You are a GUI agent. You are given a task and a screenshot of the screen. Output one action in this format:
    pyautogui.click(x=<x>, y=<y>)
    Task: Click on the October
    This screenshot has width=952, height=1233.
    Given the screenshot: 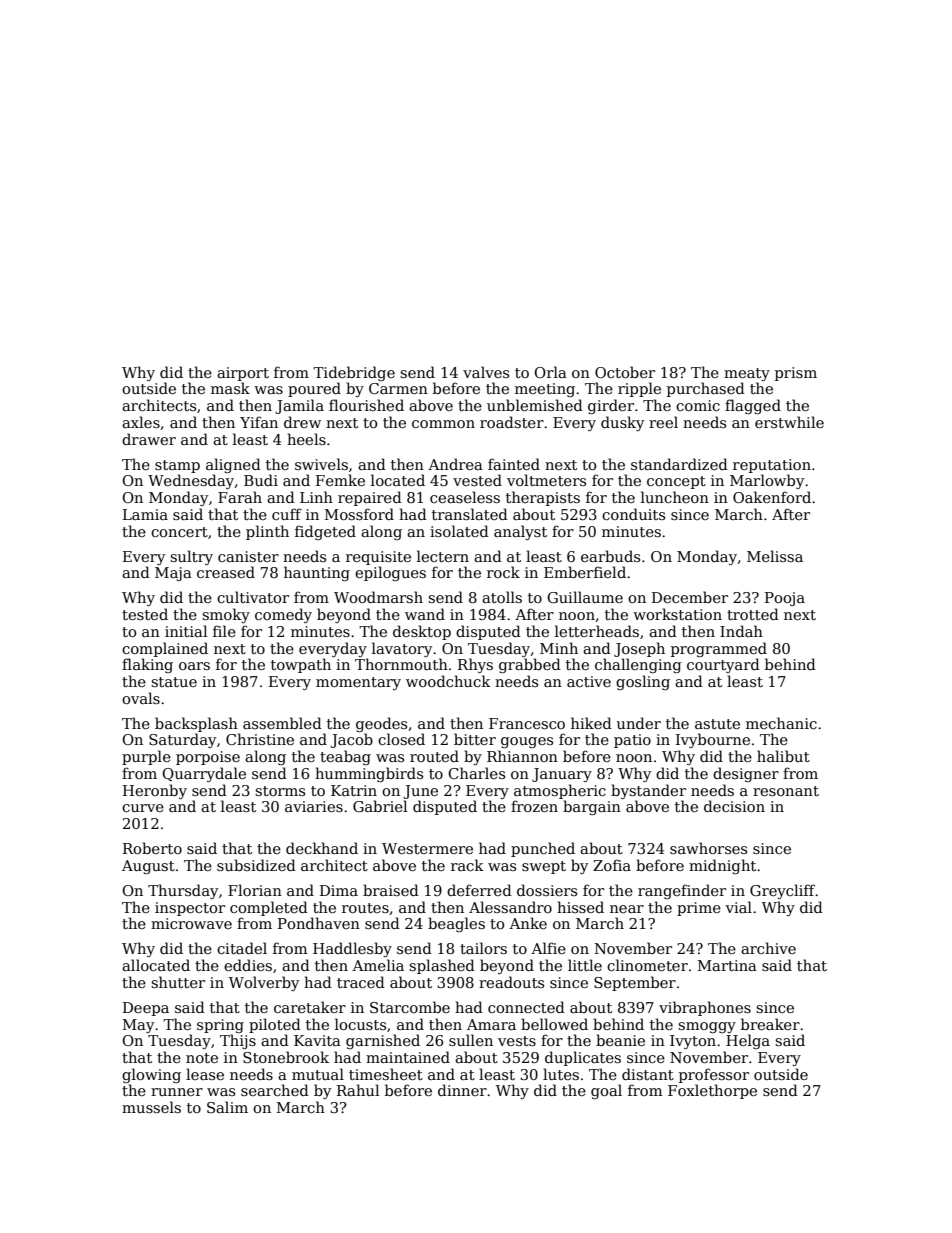 What is the action you would take?
    pyautogui.click(x=625, y=372)
